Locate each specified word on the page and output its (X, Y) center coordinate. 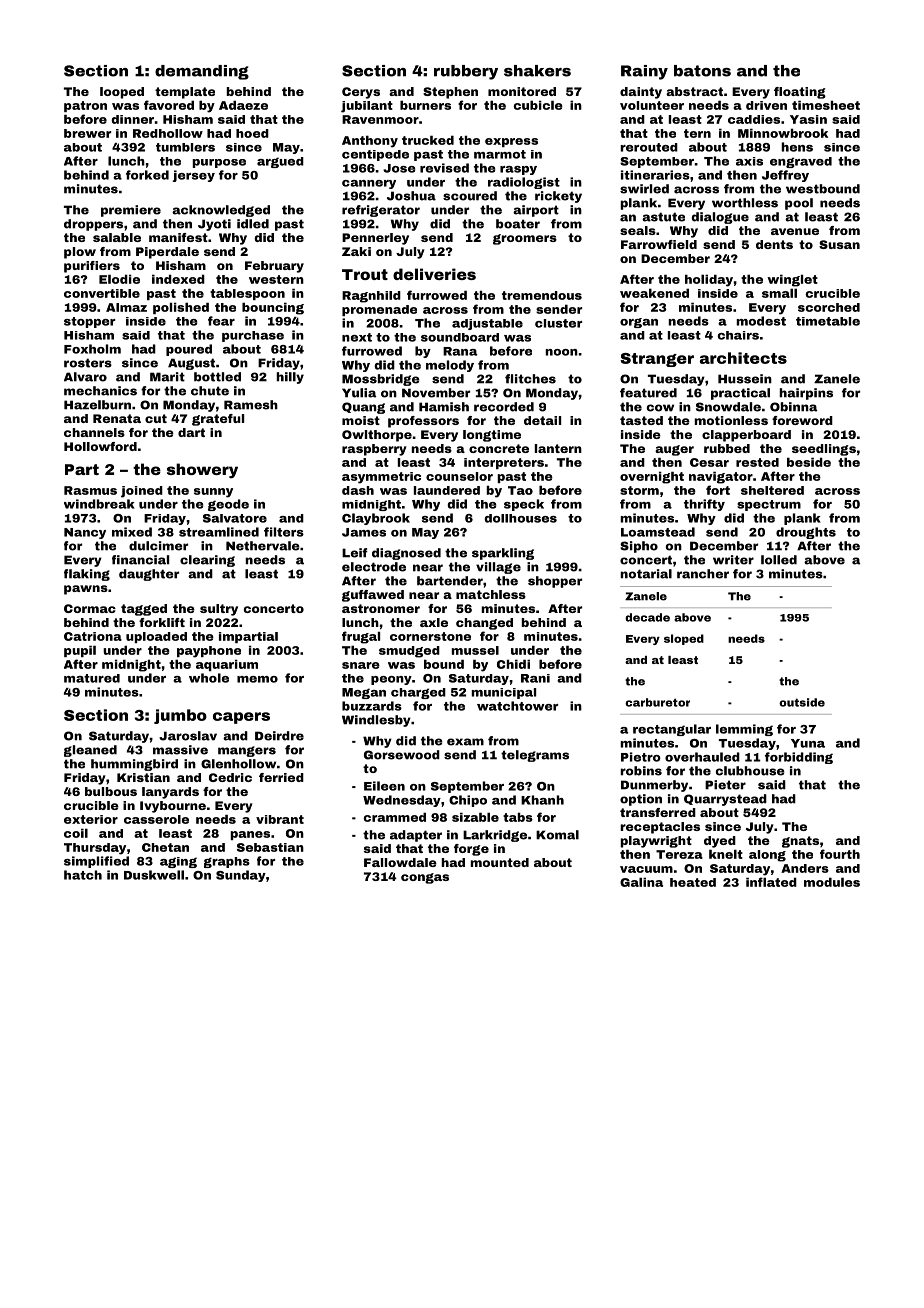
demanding (202, 72)
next (357, 337)
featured (648, 393)
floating (800, 93)
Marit (167, 377)
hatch (83, 875)
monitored (522, 91)
